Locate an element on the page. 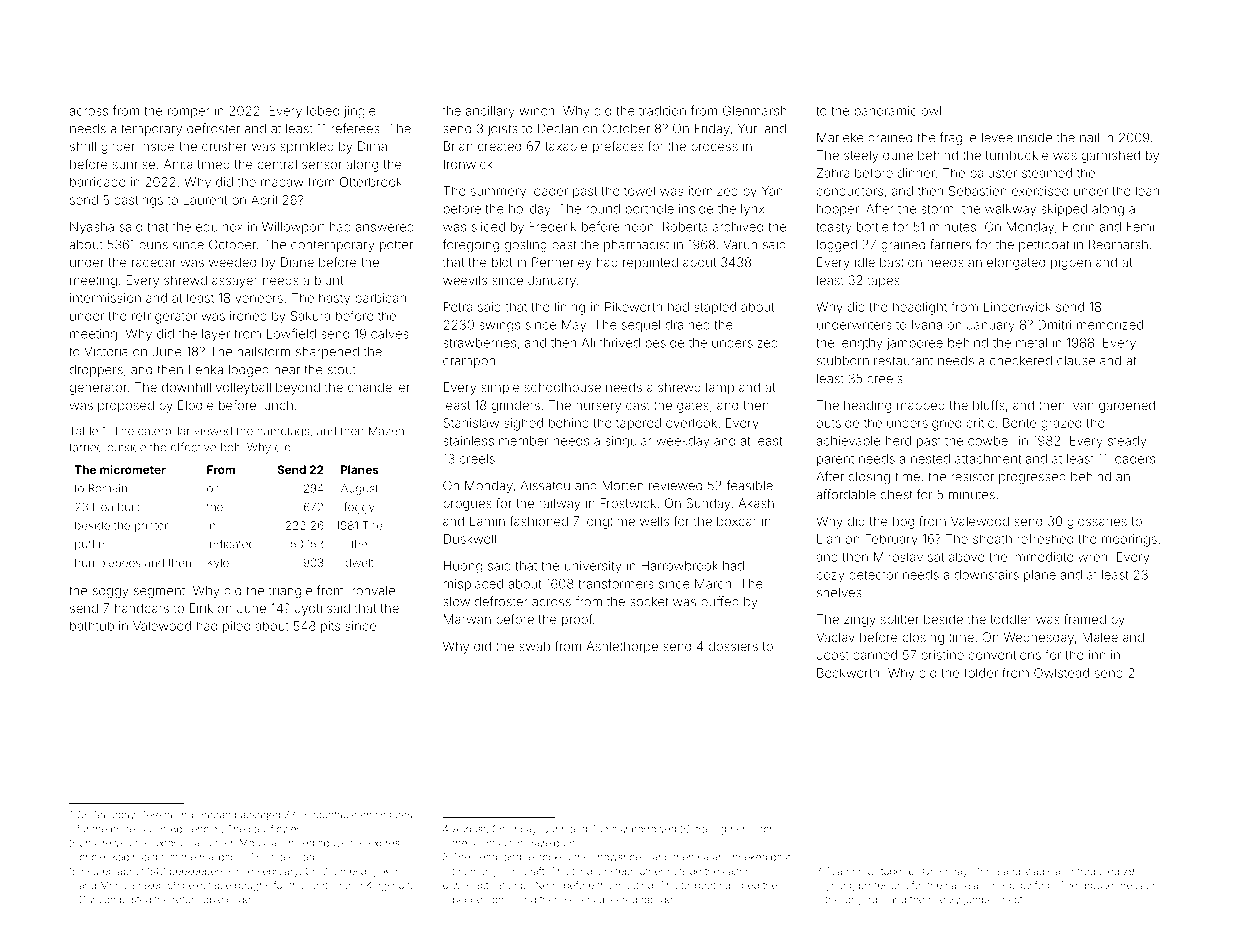 This image has height=952, width=1233. Saturday is located at coordinates (114, 816).
